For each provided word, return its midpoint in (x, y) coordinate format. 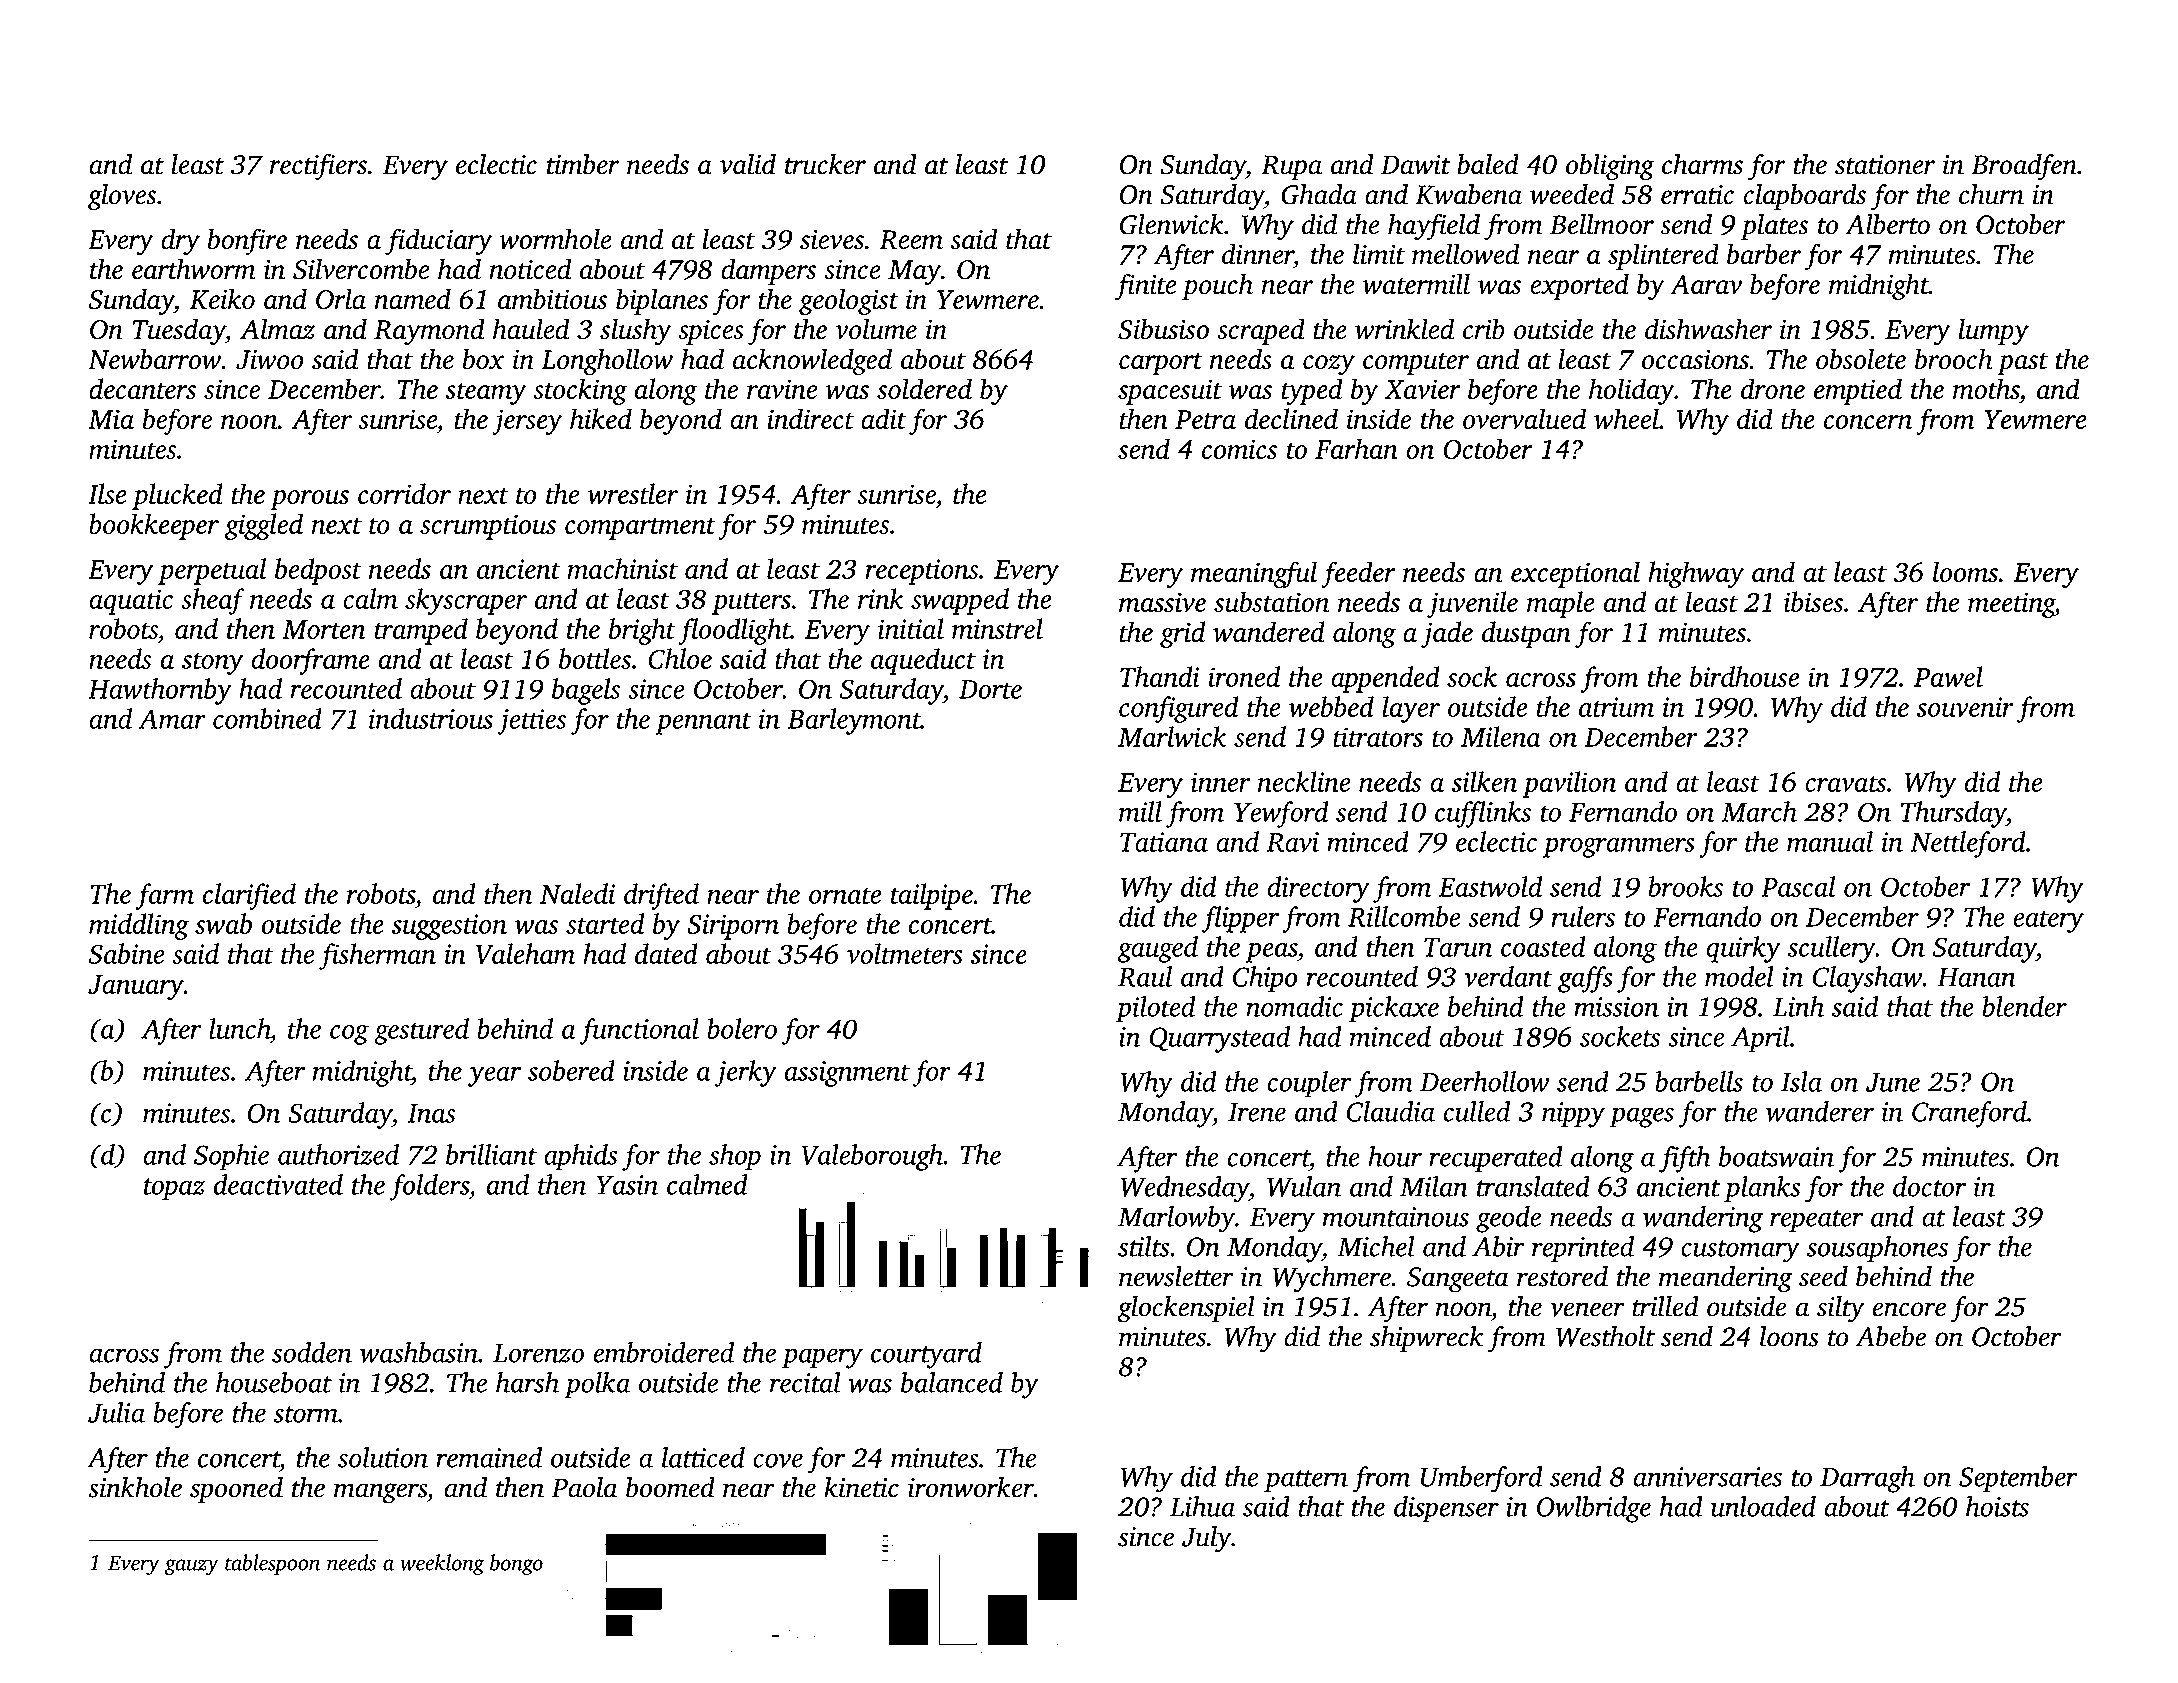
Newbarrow (154, 359)
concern (1868, 422)
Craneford (1969, 1114)
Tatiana (1164, 842)
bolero (742, 1028)
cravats (1845, 783)
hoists (1997, 1506)
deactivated (278, 1184)
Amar (172, 719)
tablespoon (272, 1564)
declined (1291, 418)
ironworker (971, 1487)
